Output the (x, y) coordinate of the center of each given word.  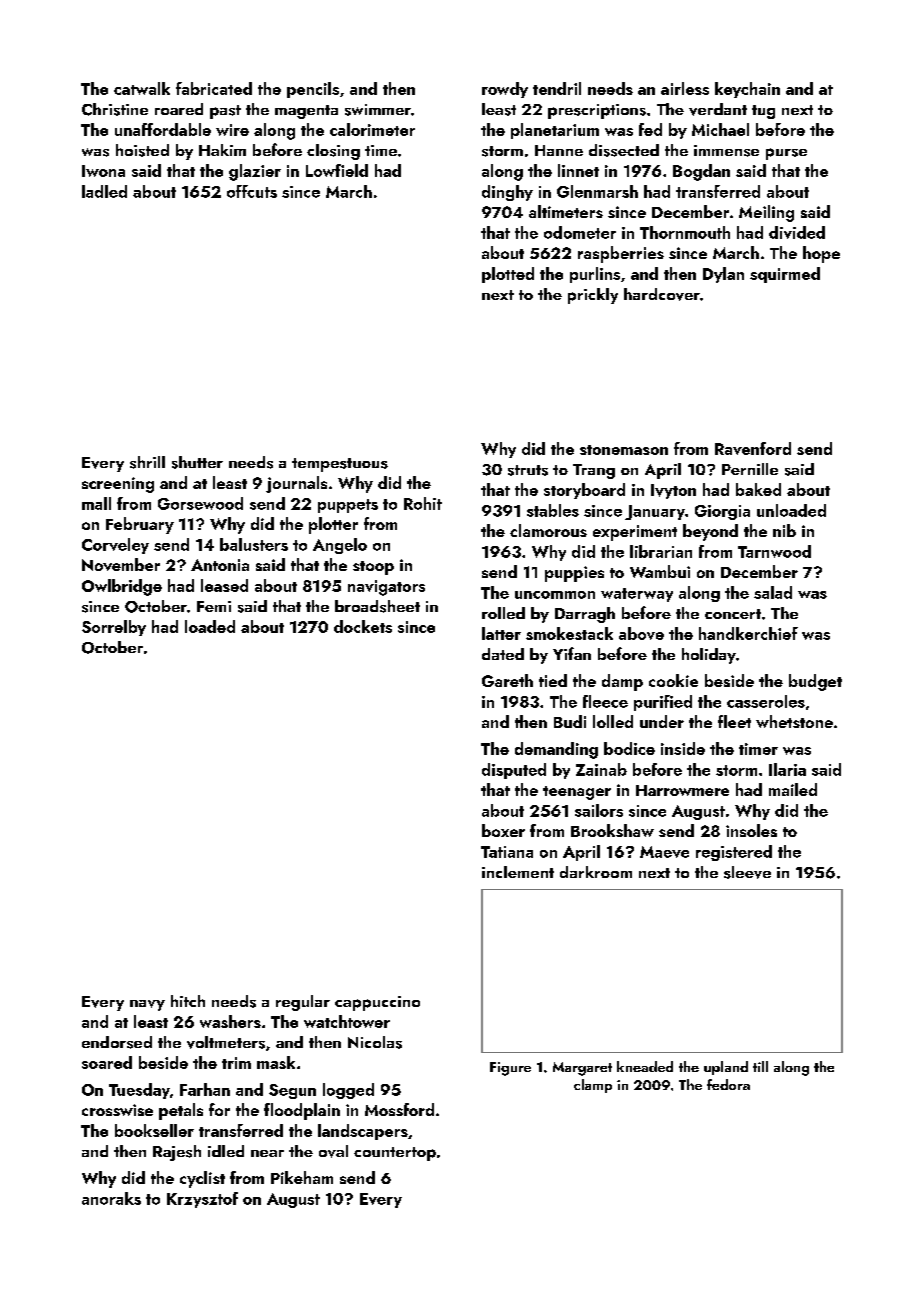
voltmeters (226, 1042)
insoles (751, 830)
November (121, 564)
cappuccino (377, 1003)
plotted (508, 275)
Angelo (340, 546)
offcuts (252, 191)
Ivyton (673, 491)
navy (147, 1005)
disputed (514, 771)
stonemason (624, 450)
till (760, 1066)
